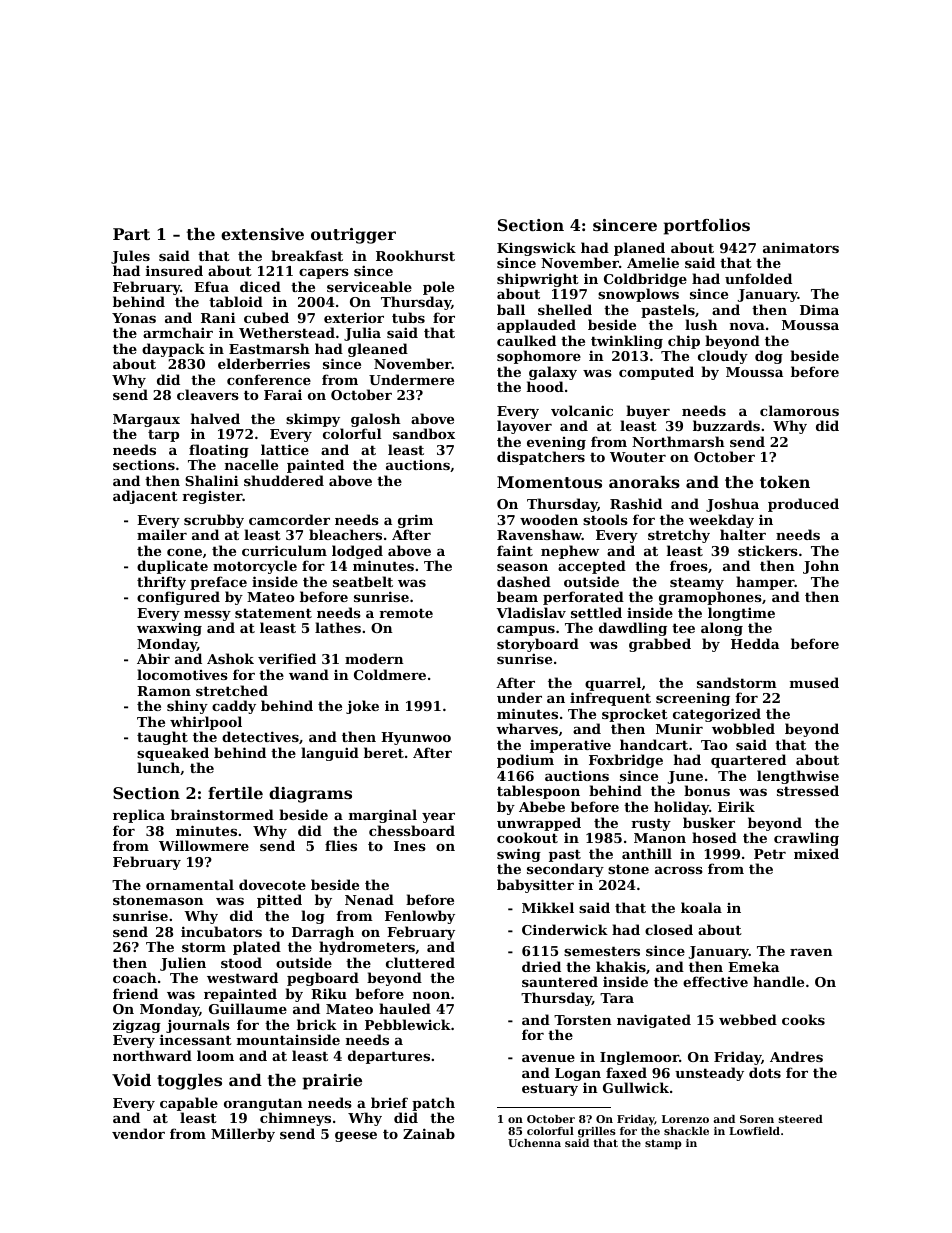 The image size is (952, 1233). What do you see at coordinates (285, 449) in the page?
I see `lattice` at bounding box center [285, 449].
